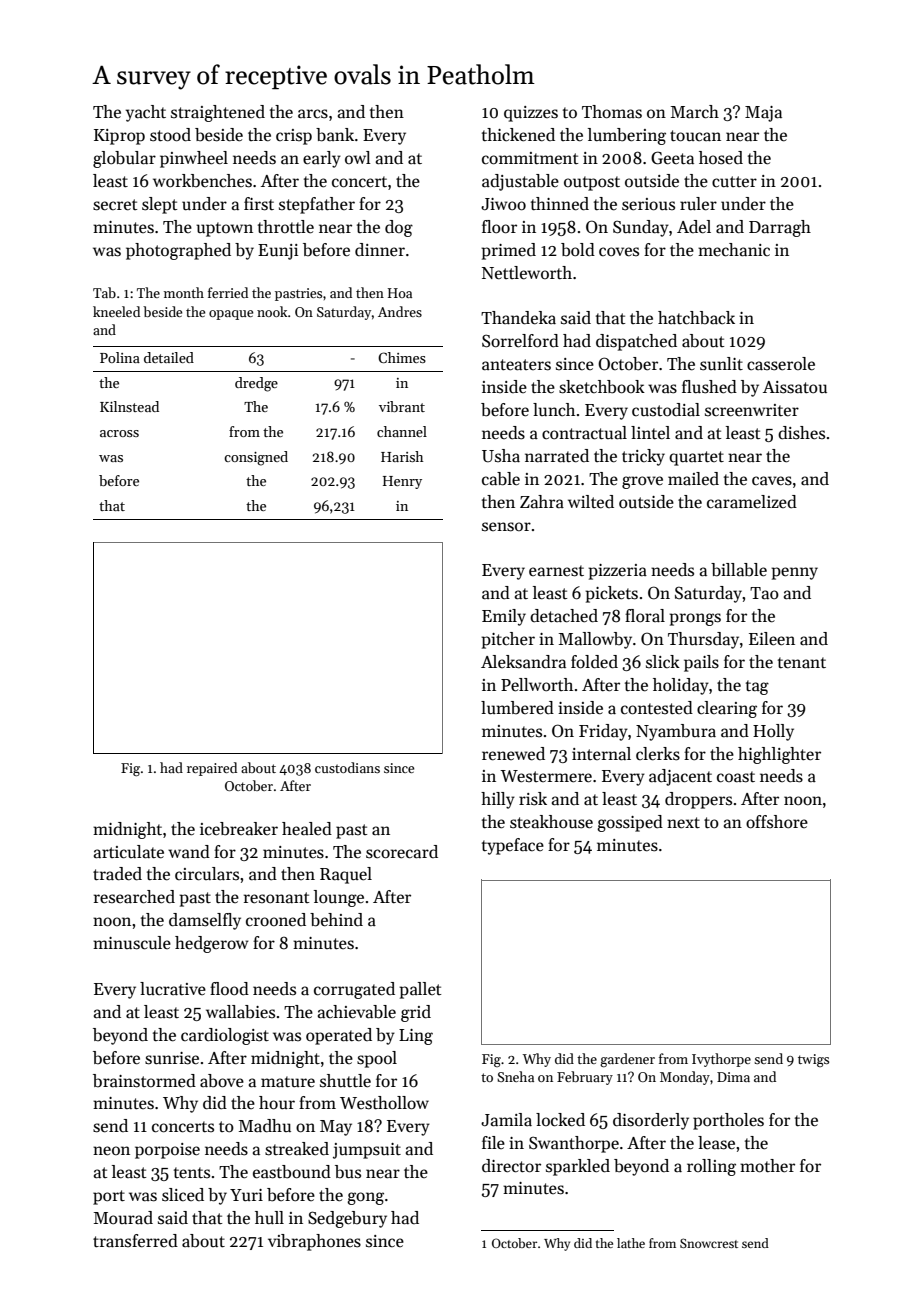 This screenshot has height=1308, width=924. I want to click on grove, so click(642, 482).
